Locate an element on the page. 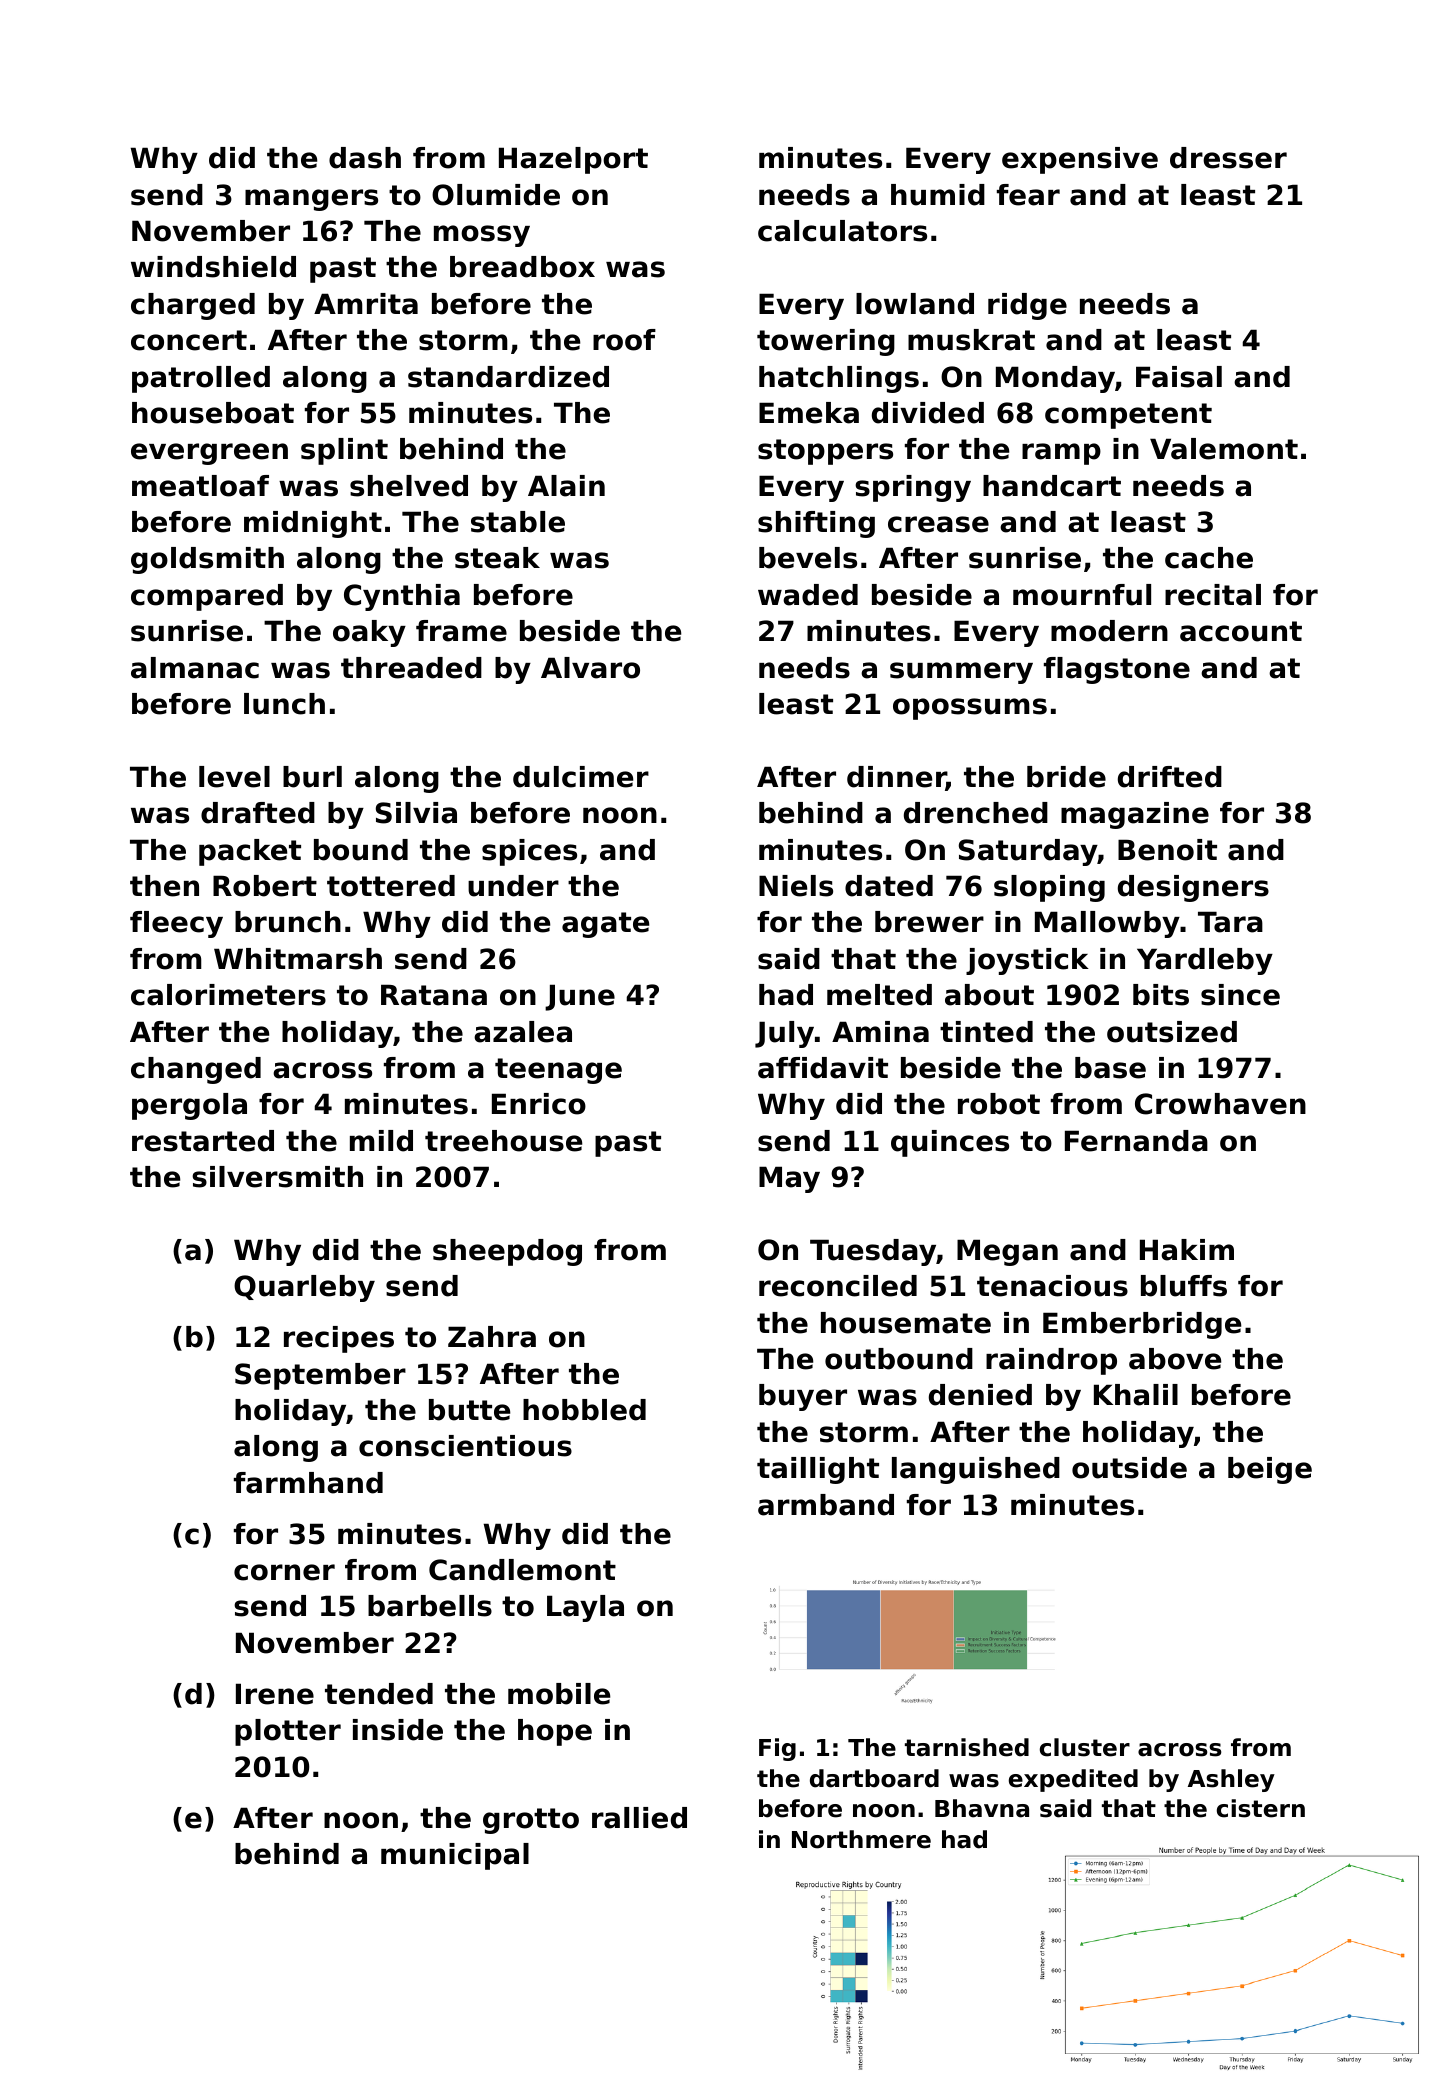 The height and width of the image is (2100, 1450). dash is located at coordinates (365, 158).
